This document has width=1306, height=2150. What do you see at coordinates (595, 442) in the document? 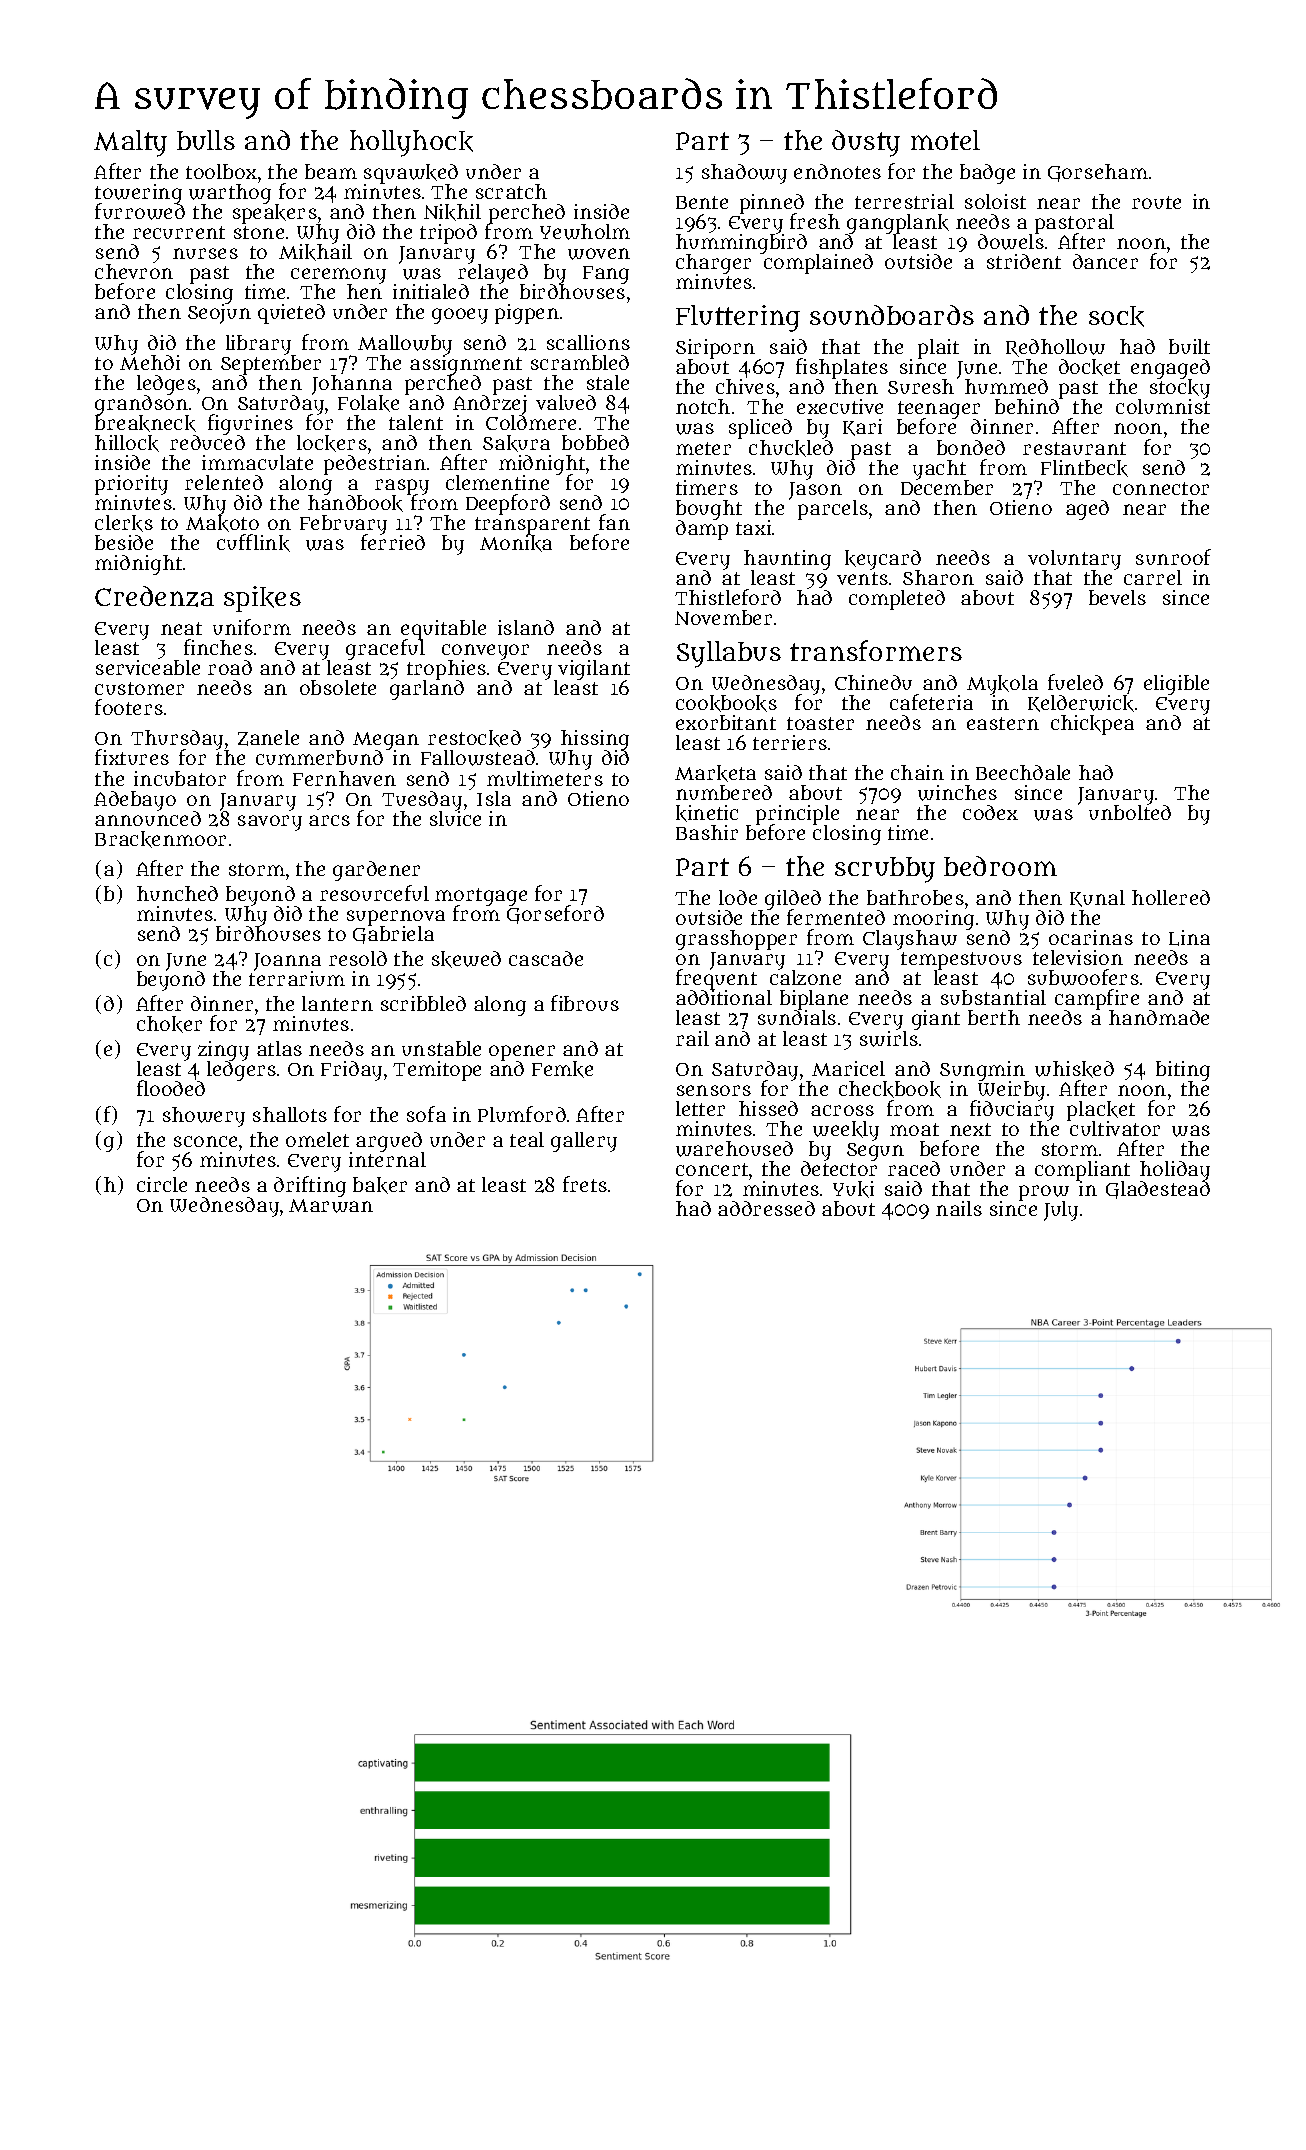
I see `bobbed` at bounding box center [595, 442].
